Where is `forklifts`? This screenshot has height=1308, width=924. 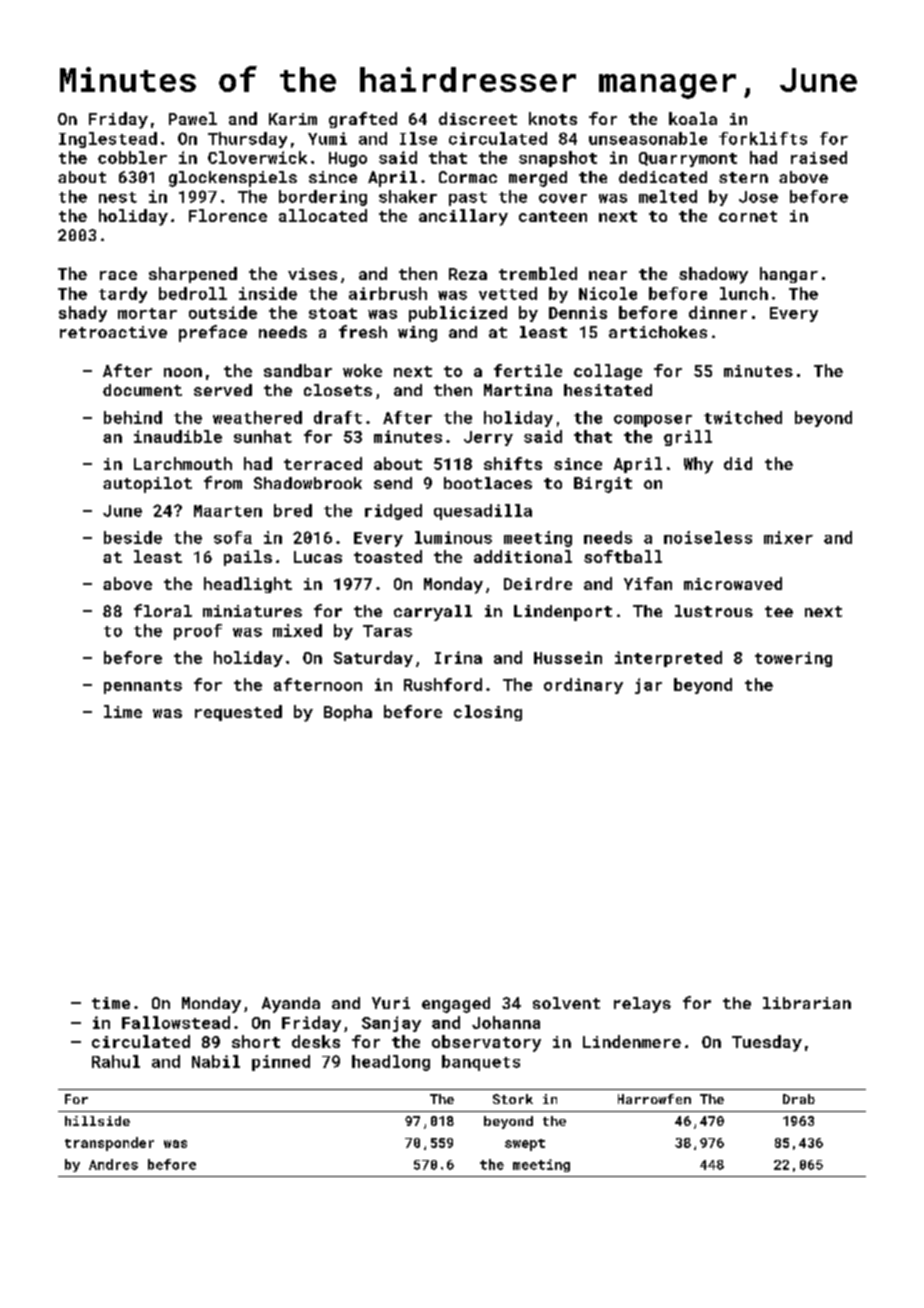 forklifts is located at coordinates (763, 138).
